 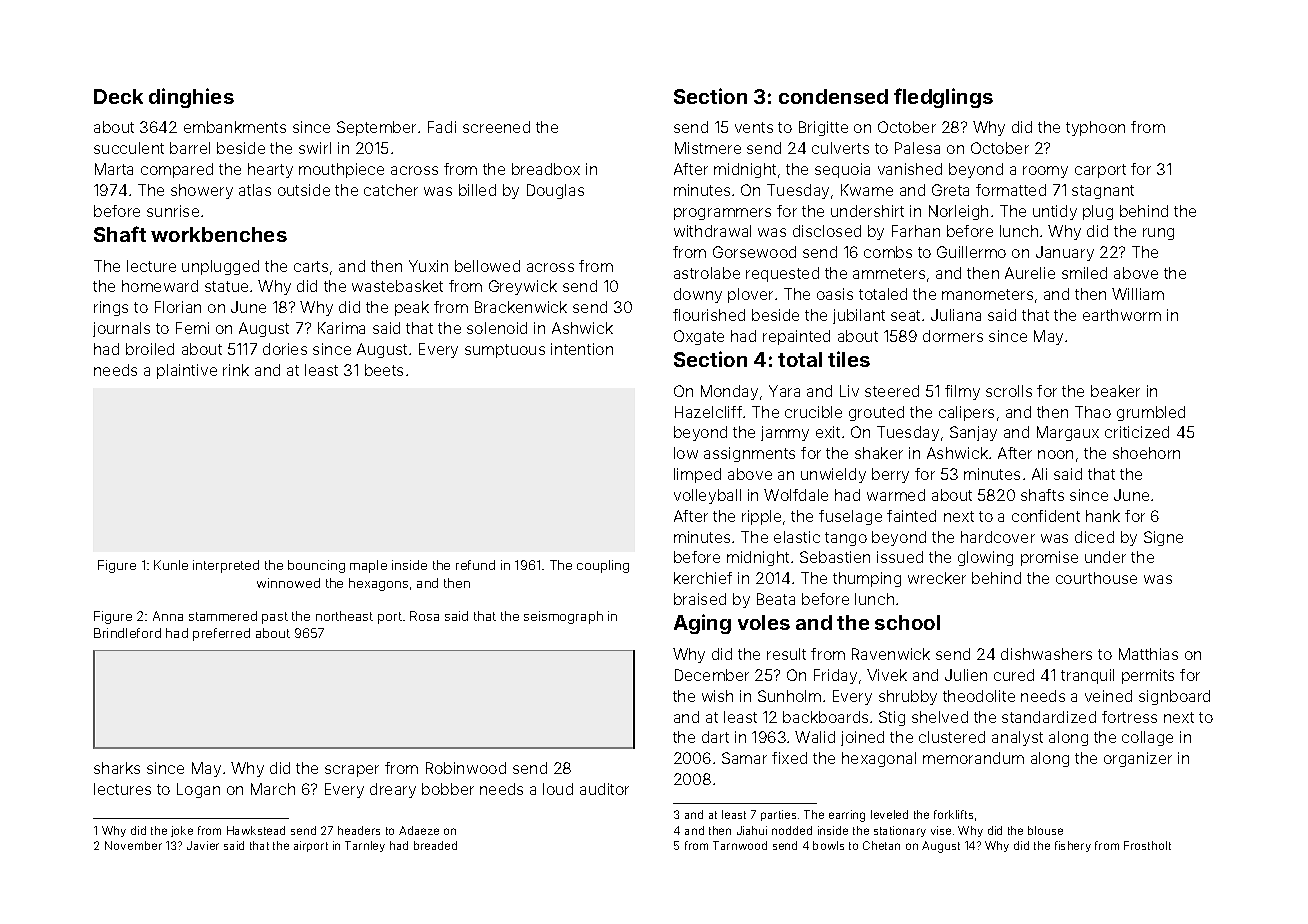 What do you see at coordinates (1138, 759) in the screenshot?
I see `organizer` at bounding box center [1138, 759].
